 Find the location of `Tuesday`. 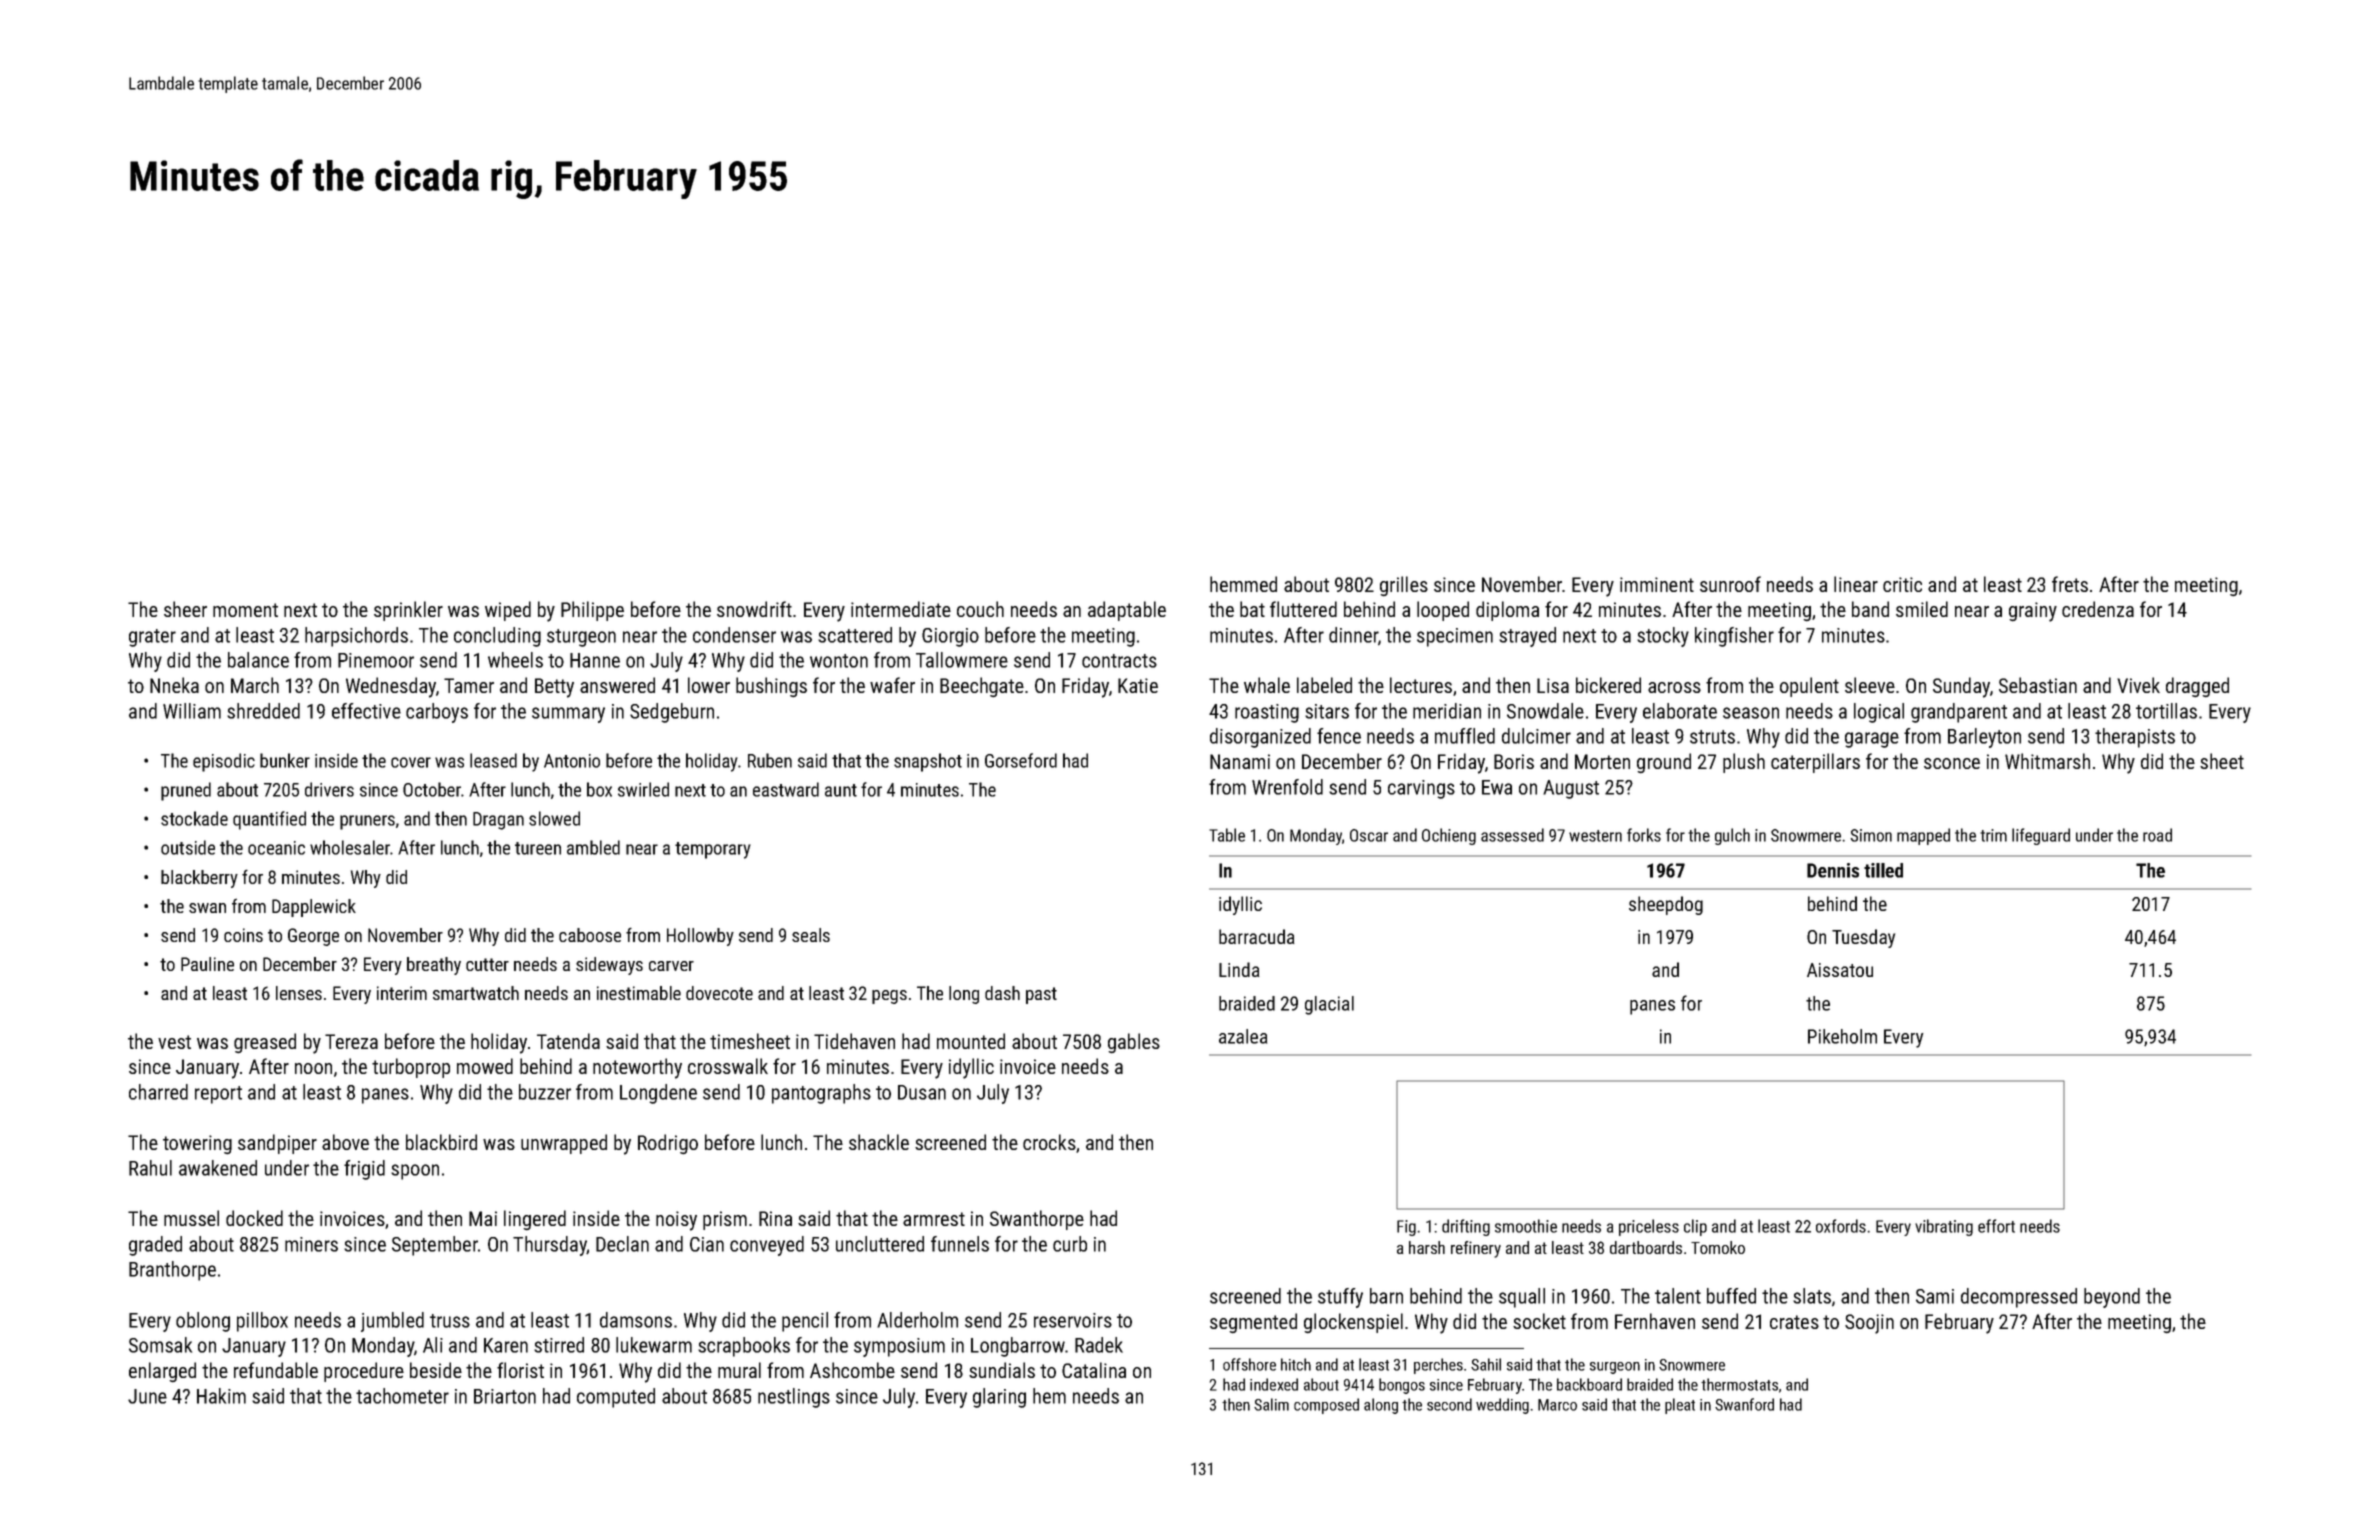

Tuesday is located at coordinates (1863, 938).
